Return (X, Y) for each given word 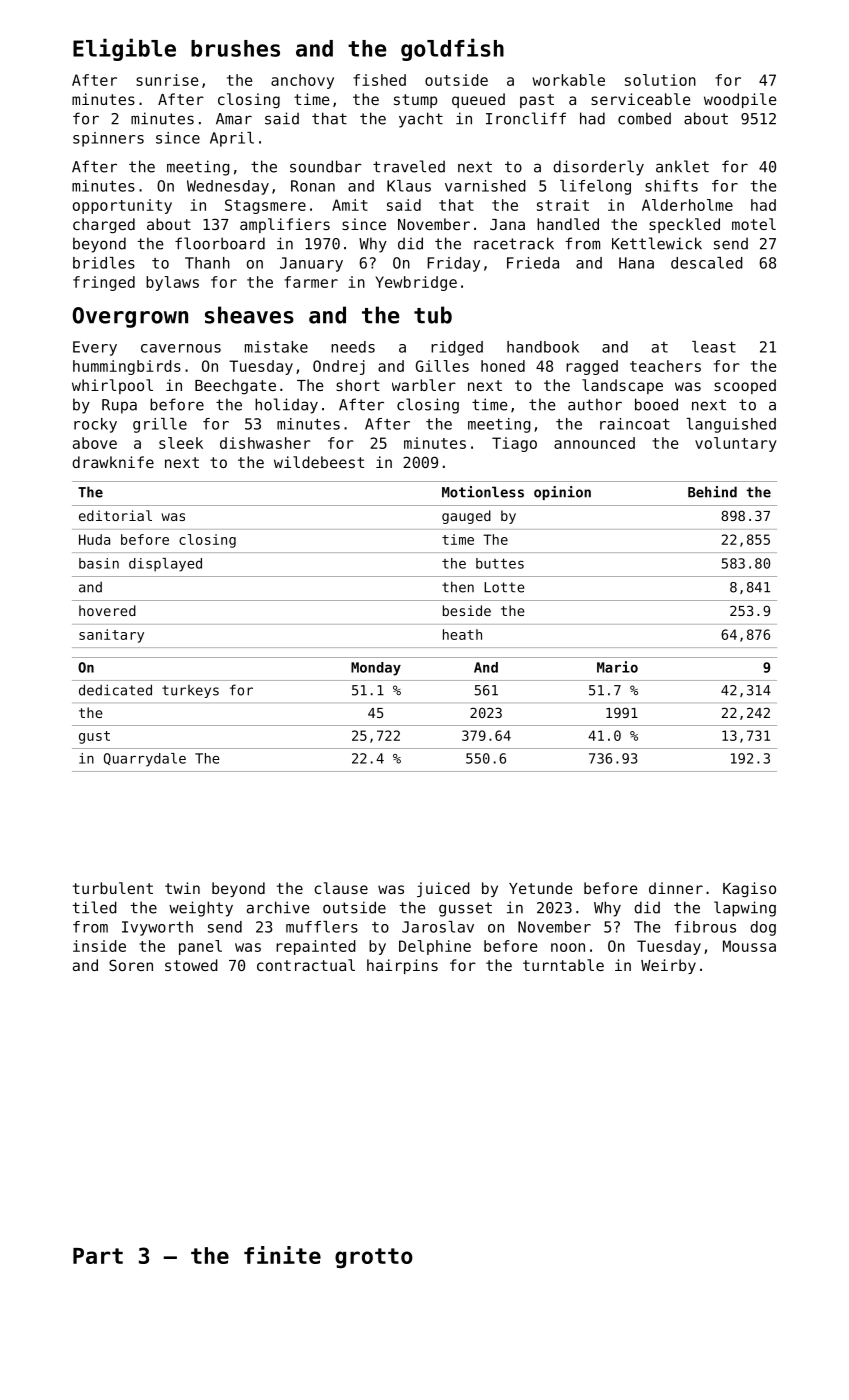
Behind (712, 492)
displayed (165, 565)
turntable (563, 965)
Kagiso (749, 890)
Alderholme (687, 205)
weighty (201, 909)
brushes (235, 48)
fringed (104, 283)
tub (433, 315)
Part (98, 1256)
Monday (376, 669)
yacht (421, 120)
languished (731, 425)
